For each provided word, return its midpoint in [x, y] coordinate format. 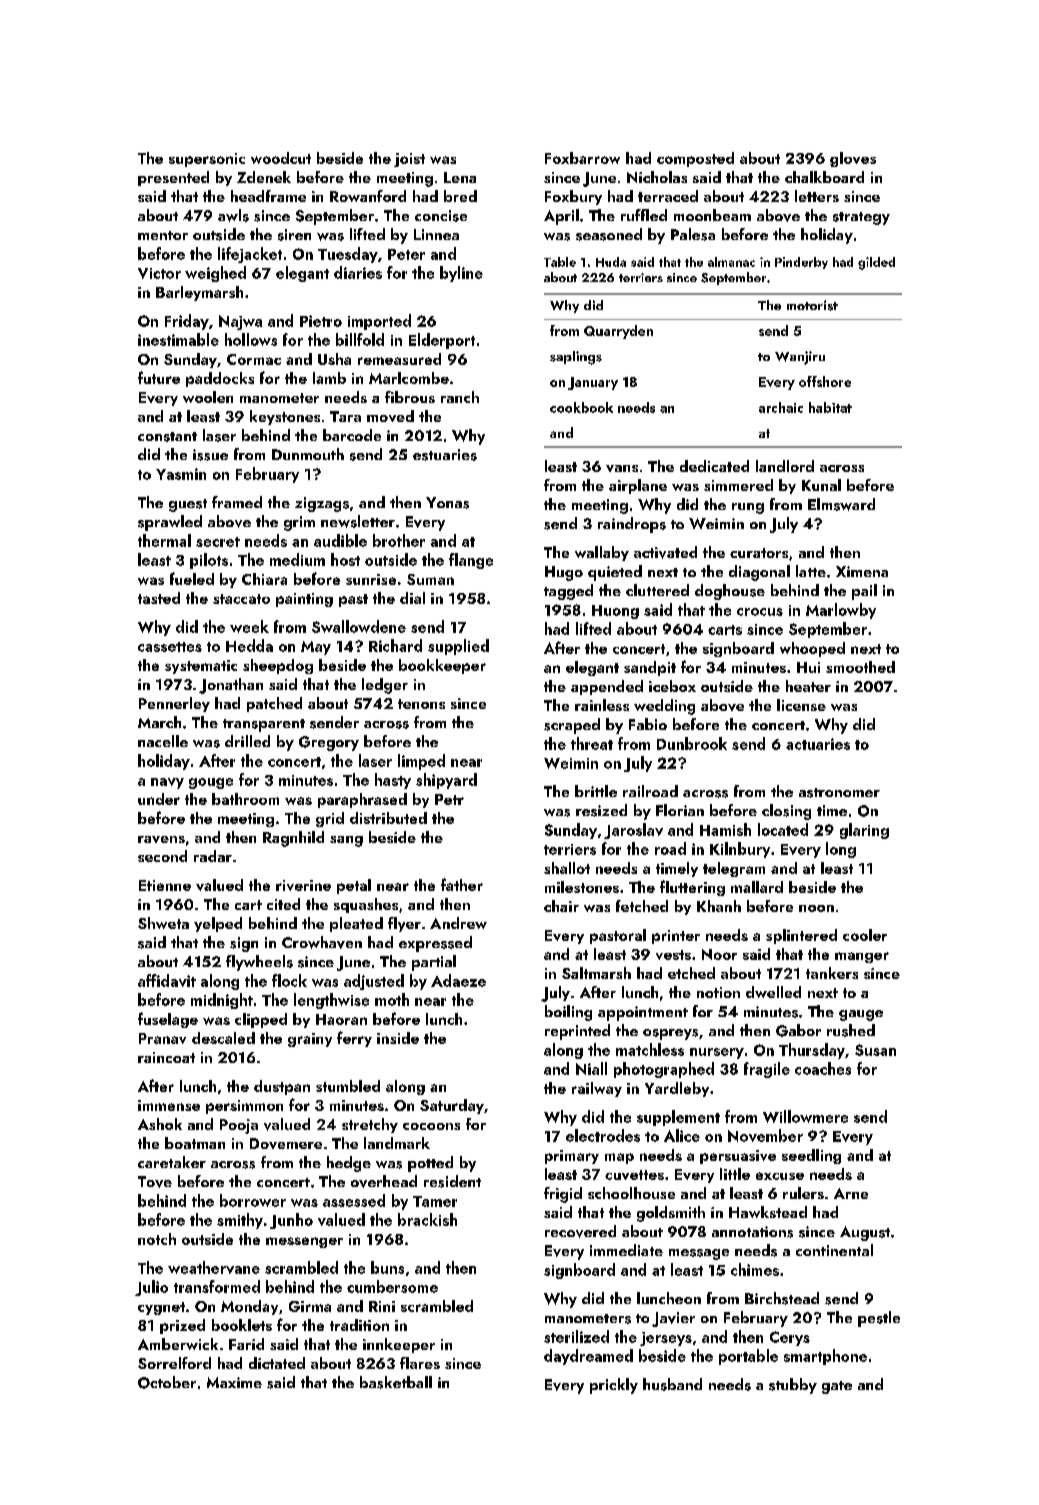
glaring [864, 831]
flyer [404, 924]
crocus [760, 612]
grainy [310, 1040]
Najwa [240, 322]
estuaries [445, 455]
